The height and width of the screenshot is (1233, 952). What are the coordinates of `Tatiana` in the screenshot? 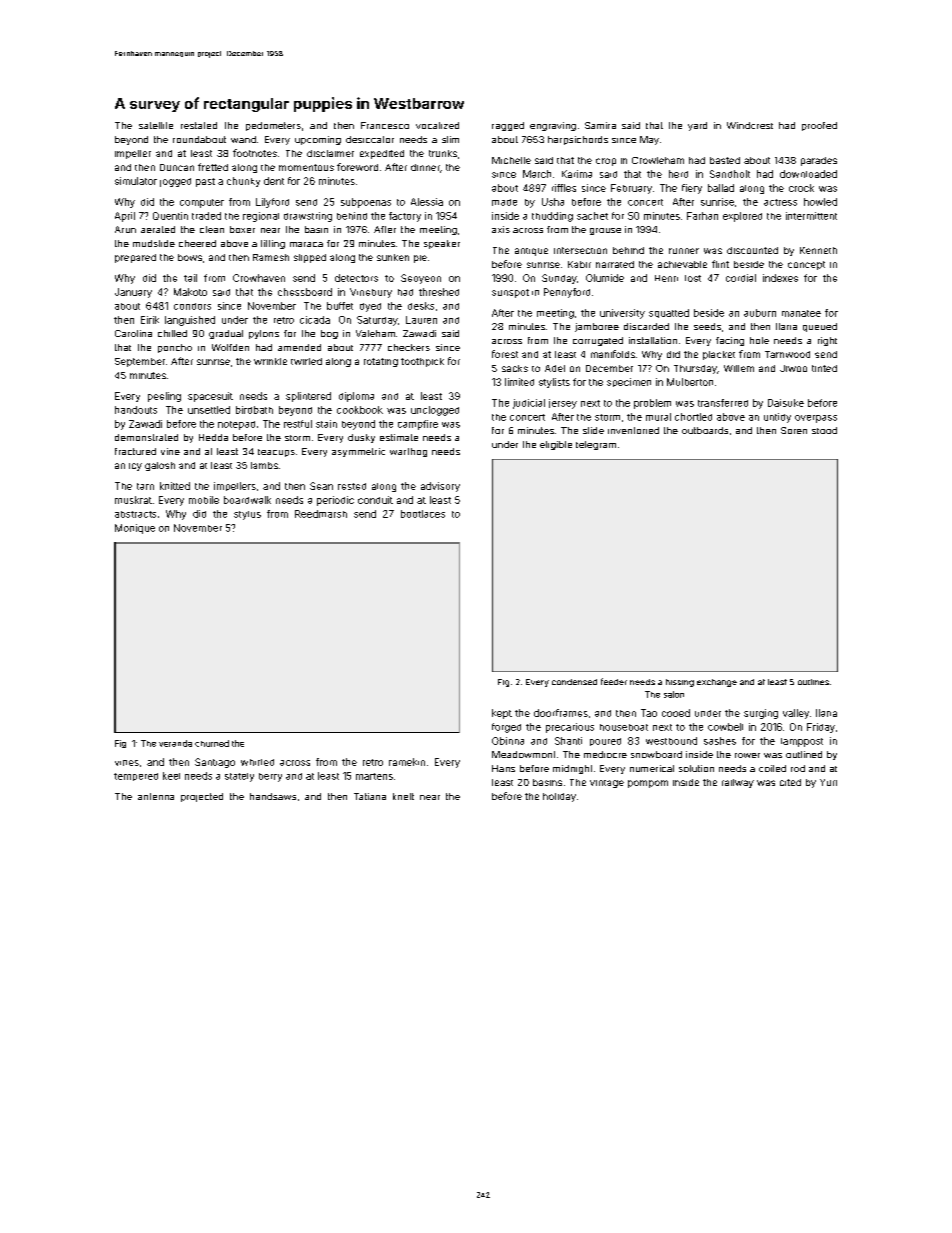 It's located at (370, 796).
